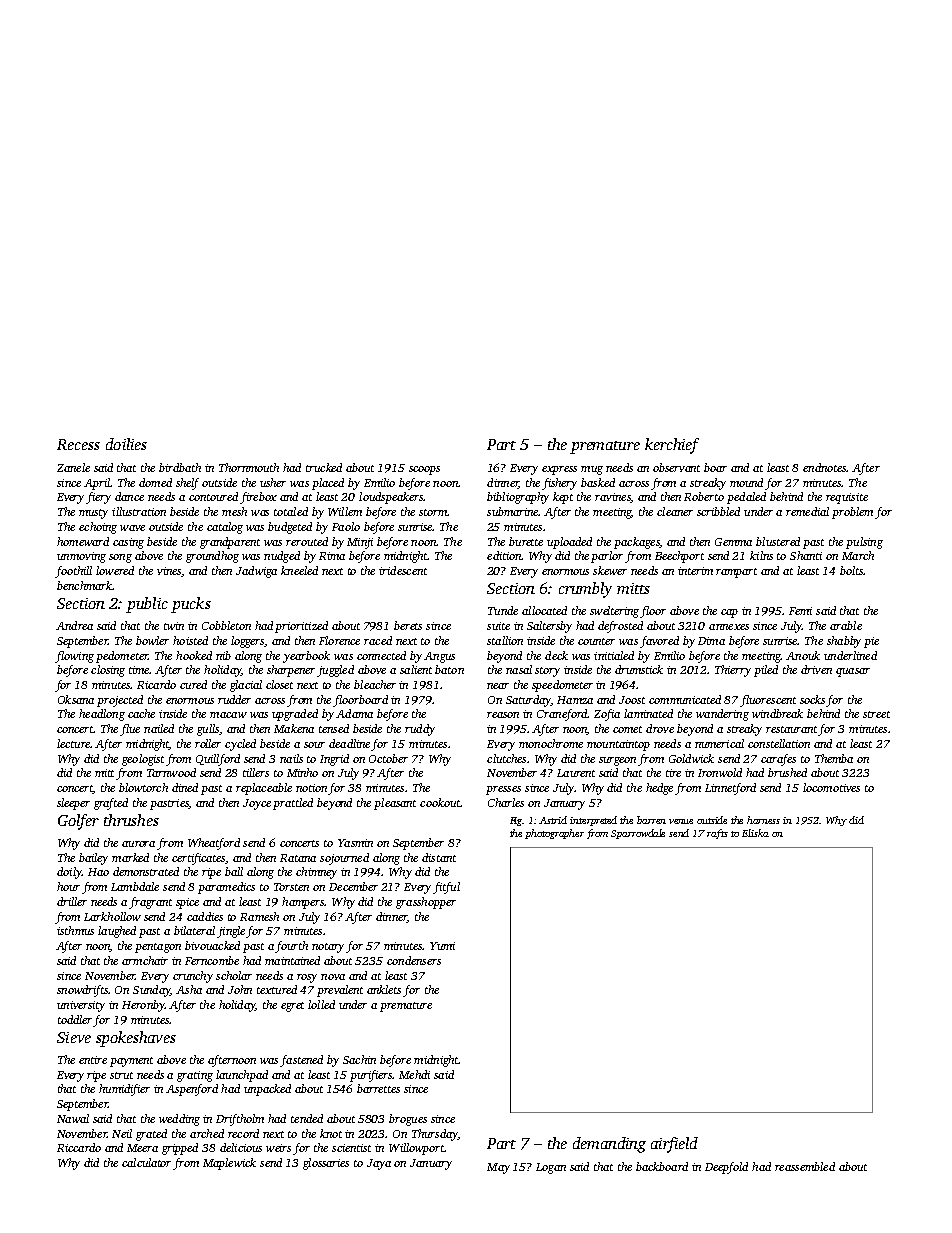  Describe the element at coordinates (146, 1162) in the screenshot. I see `calculator` at that location.
